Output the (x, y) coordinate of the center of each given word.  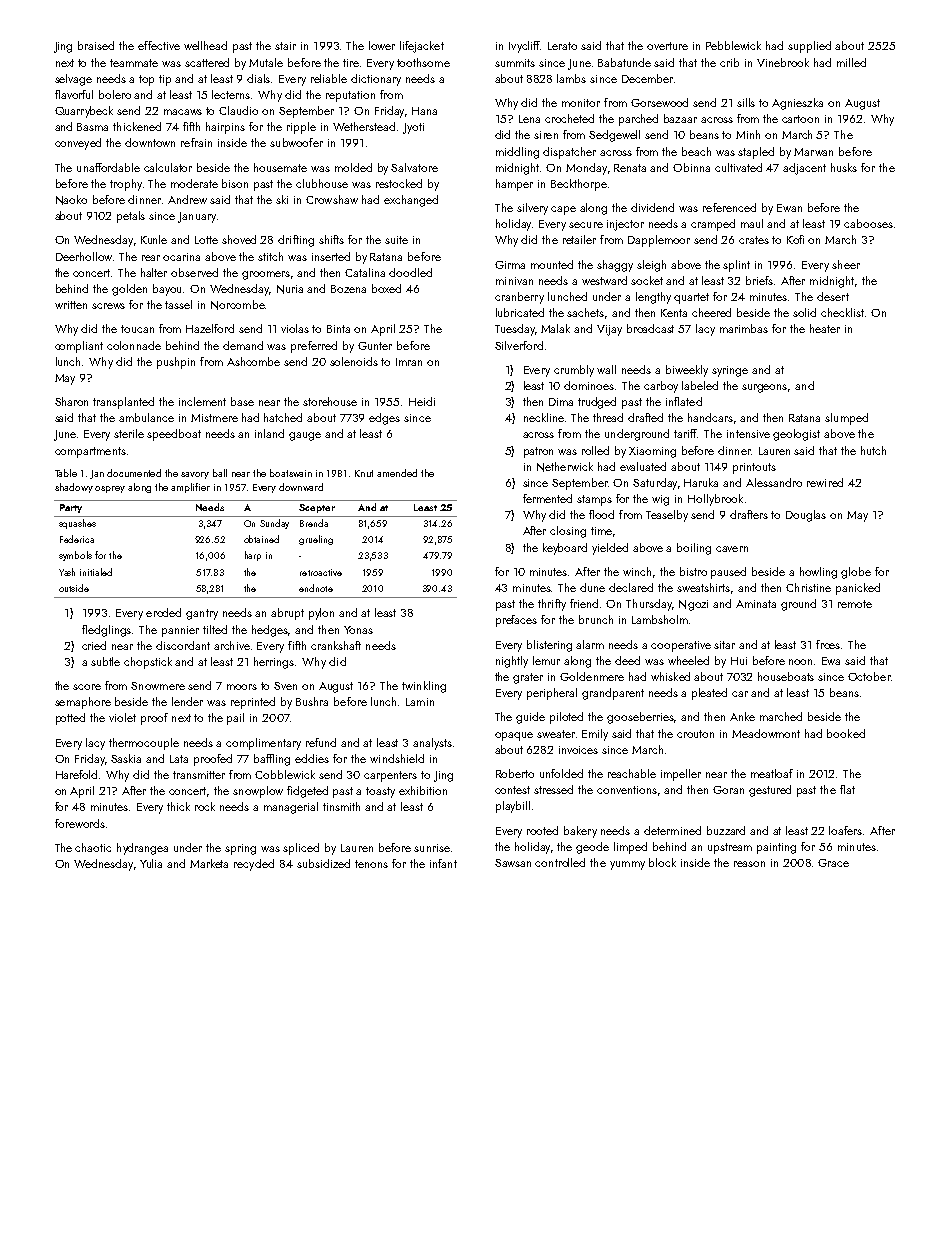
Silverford (519, 345)
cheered (711, 312)
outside (74, 588)
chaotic (93, 847)
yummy (627, 865)
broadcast (650, 328)
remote (855, 604)
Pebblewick (733, 45)
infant (443, 863)
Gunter (375, 346)
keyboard (565, 549)
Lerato (562, 46)
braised (96, 45)
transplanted (123, 403)
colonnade (134, 345)
